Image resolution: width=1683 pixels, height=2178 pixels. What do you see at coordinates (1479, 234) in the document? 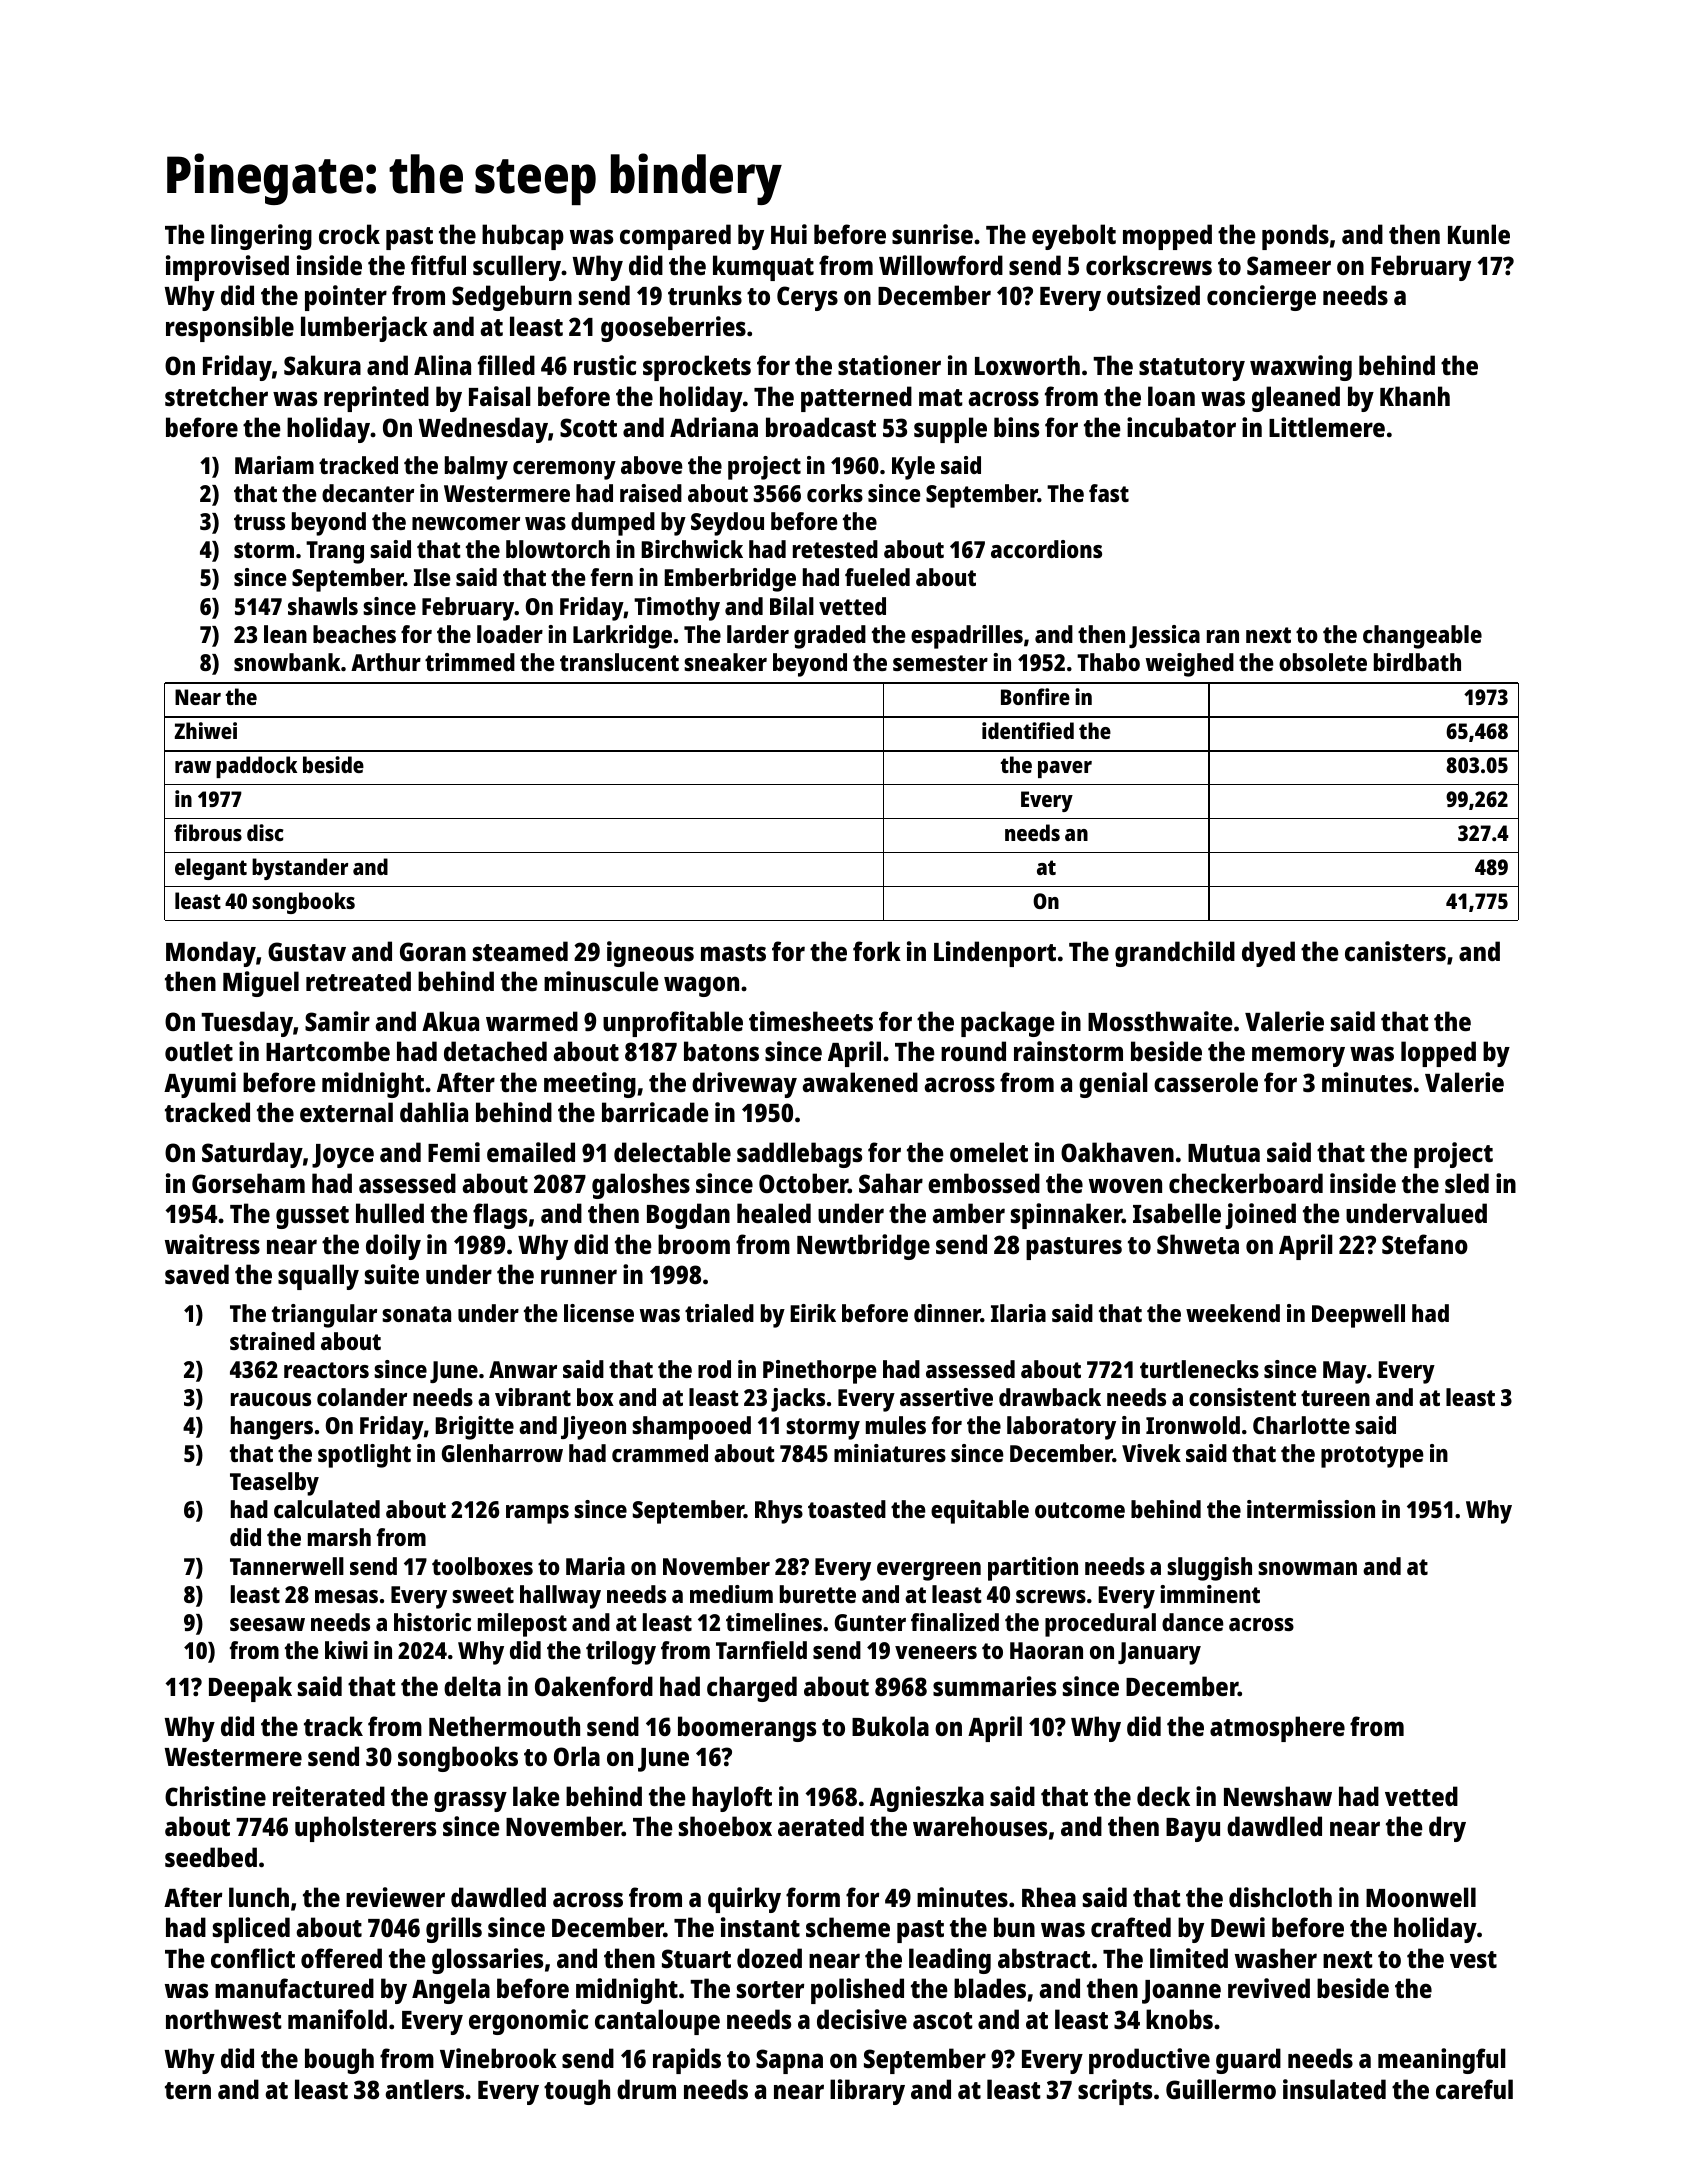
I see `Kunle` at bounding box center [1479, 234].
